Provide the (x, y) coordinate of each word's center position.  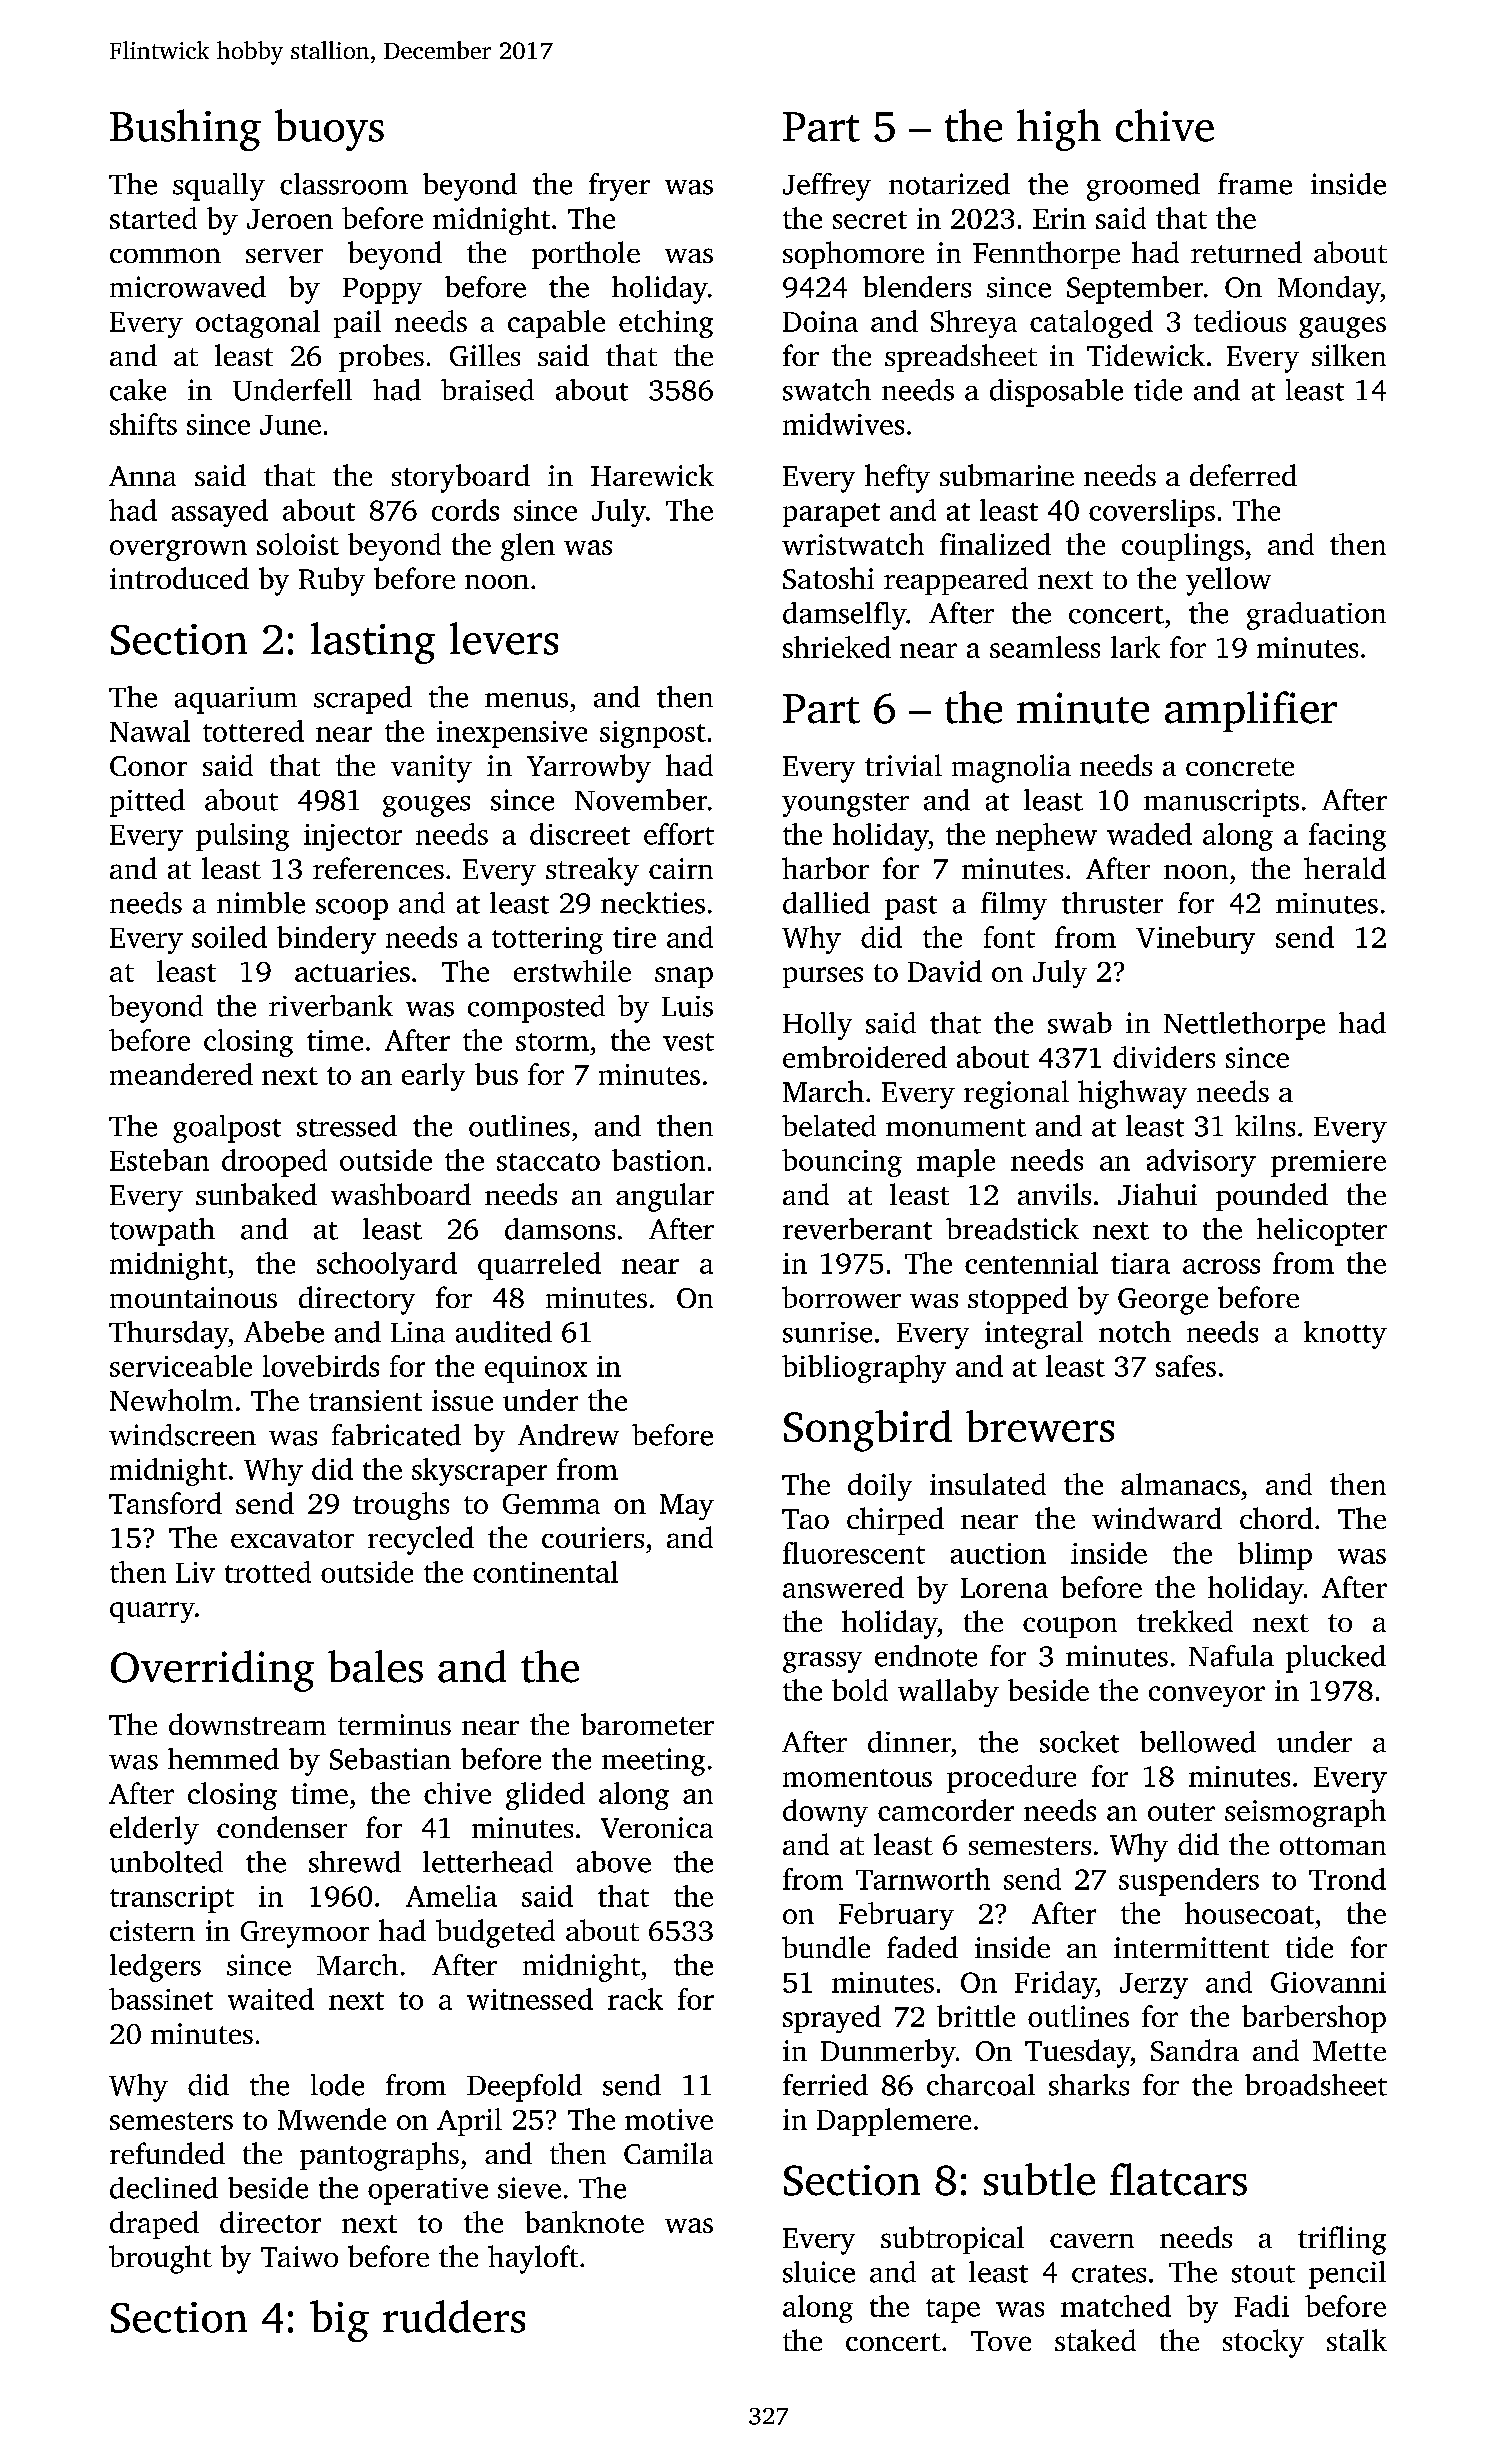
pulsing (242, 837)
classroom (344, 184)
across (1221, 1266)
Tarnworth (923, 1879)
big (339, 2321)
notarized (949, 184)
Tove (1001, 2341)
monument (956, 1128)
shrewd (355, 1862)
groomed (1143, 187)
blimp (1275, 1556)
